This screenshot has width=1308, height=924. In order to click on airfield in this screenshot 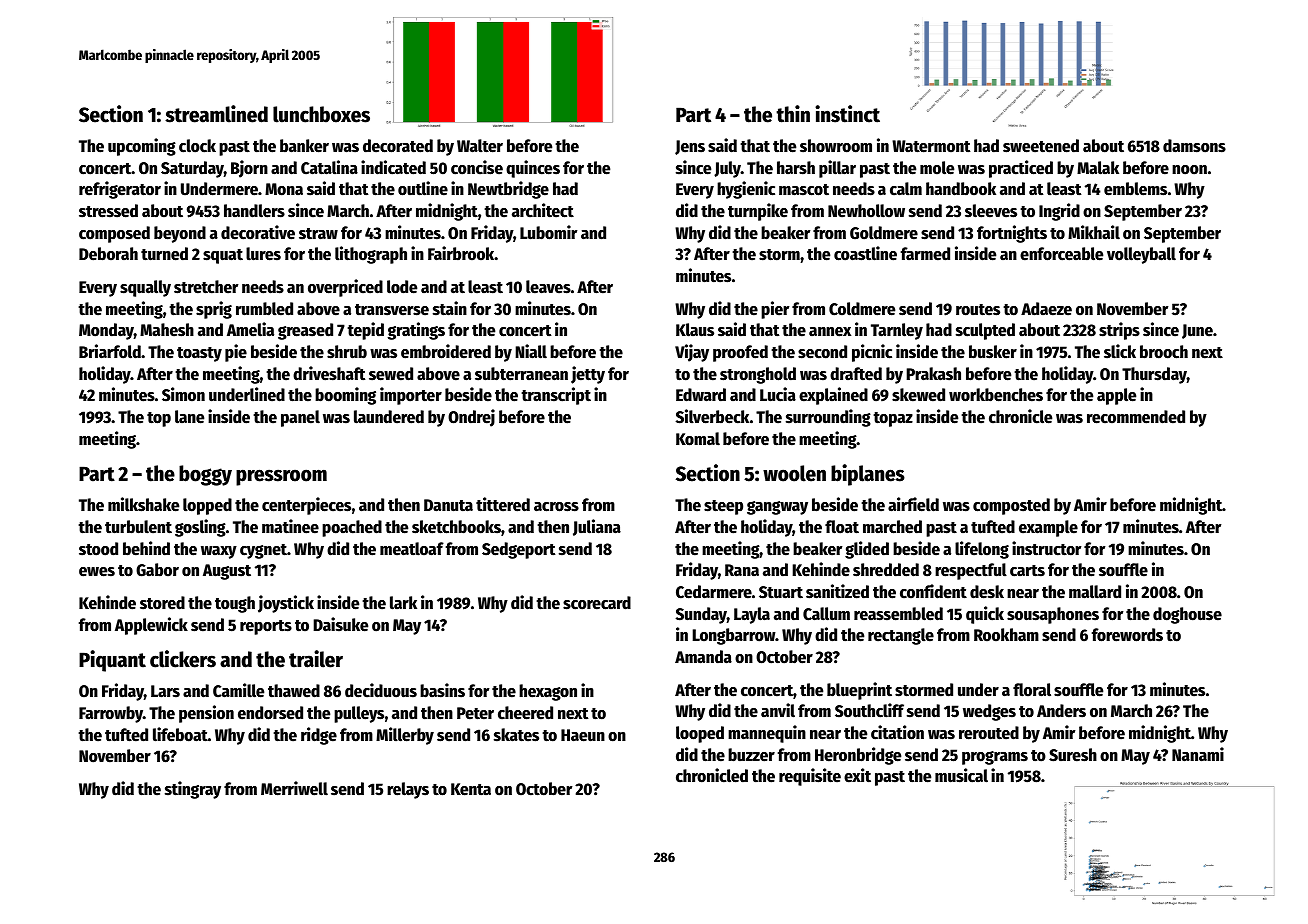, I will do `click(913, 504)`.
